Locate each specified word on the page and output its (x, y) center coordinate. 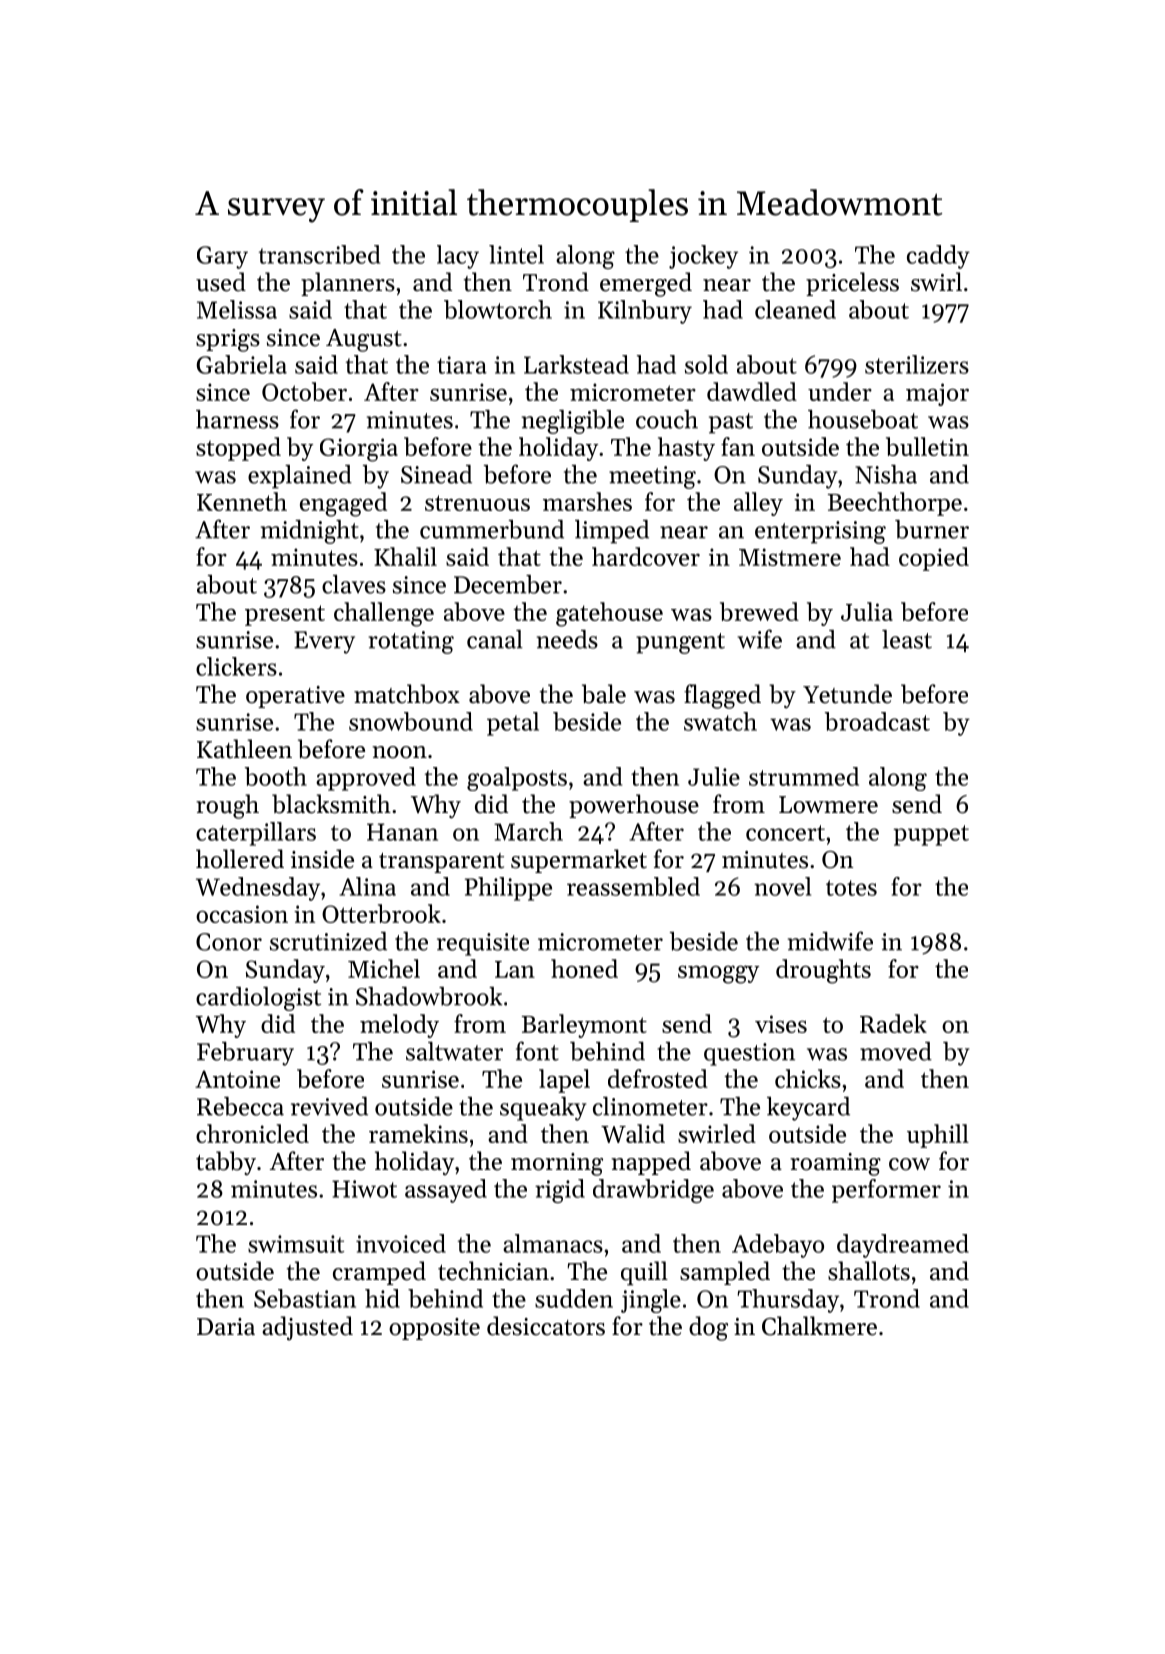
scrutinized (328, 941)
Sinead (436, 474)
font (537, 1051)
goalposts (517, 779)
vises (781, 1024)
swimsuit (296, 1244)
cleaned (795, 309)
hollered (240, 859)
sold (706, 364)
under (840, 391)
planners (348, 284)
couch (667, 419)
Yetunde (847, 694)
